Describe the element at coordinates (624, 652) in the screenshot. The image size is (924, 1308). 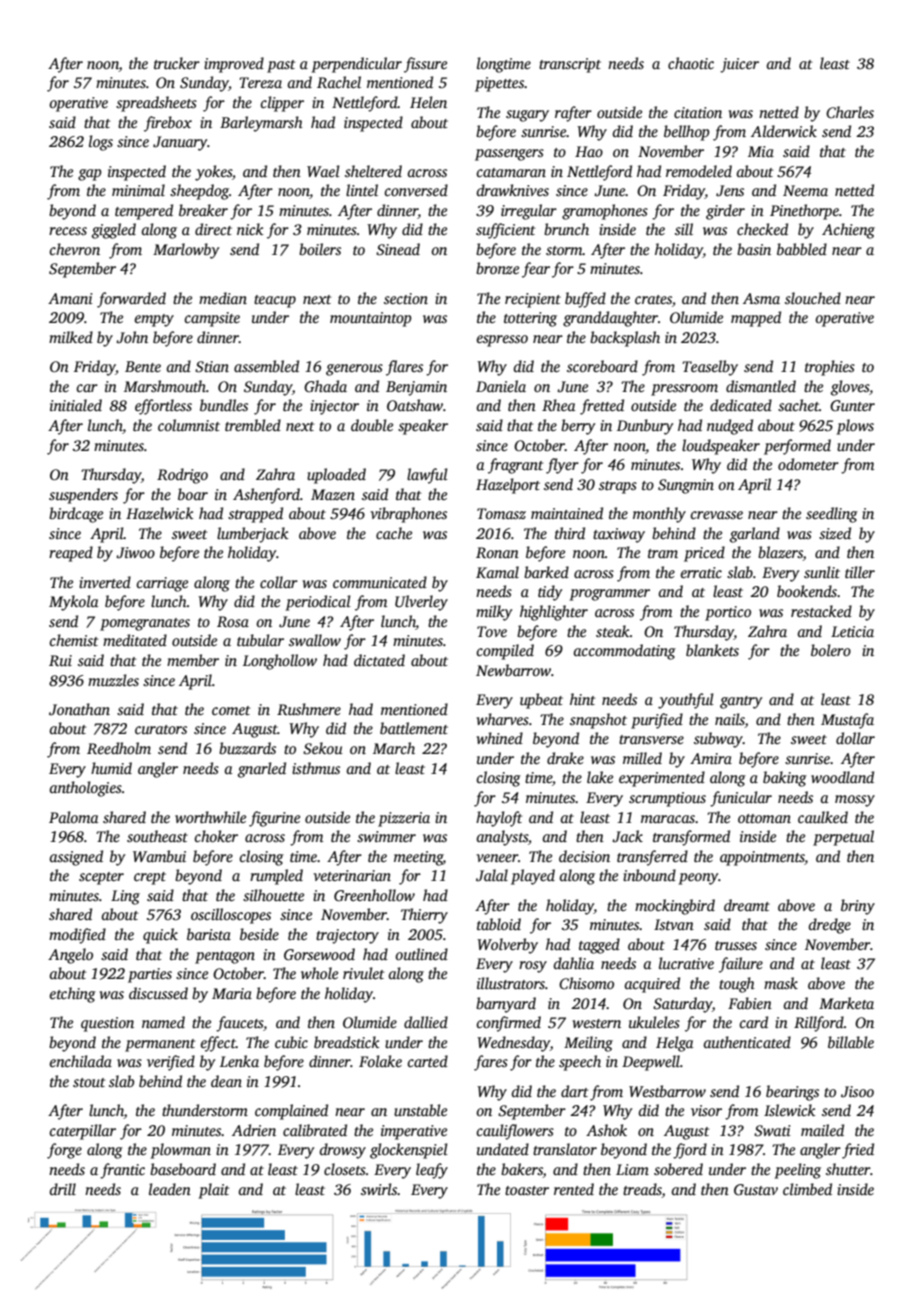
I see `accommodating` at that location.
